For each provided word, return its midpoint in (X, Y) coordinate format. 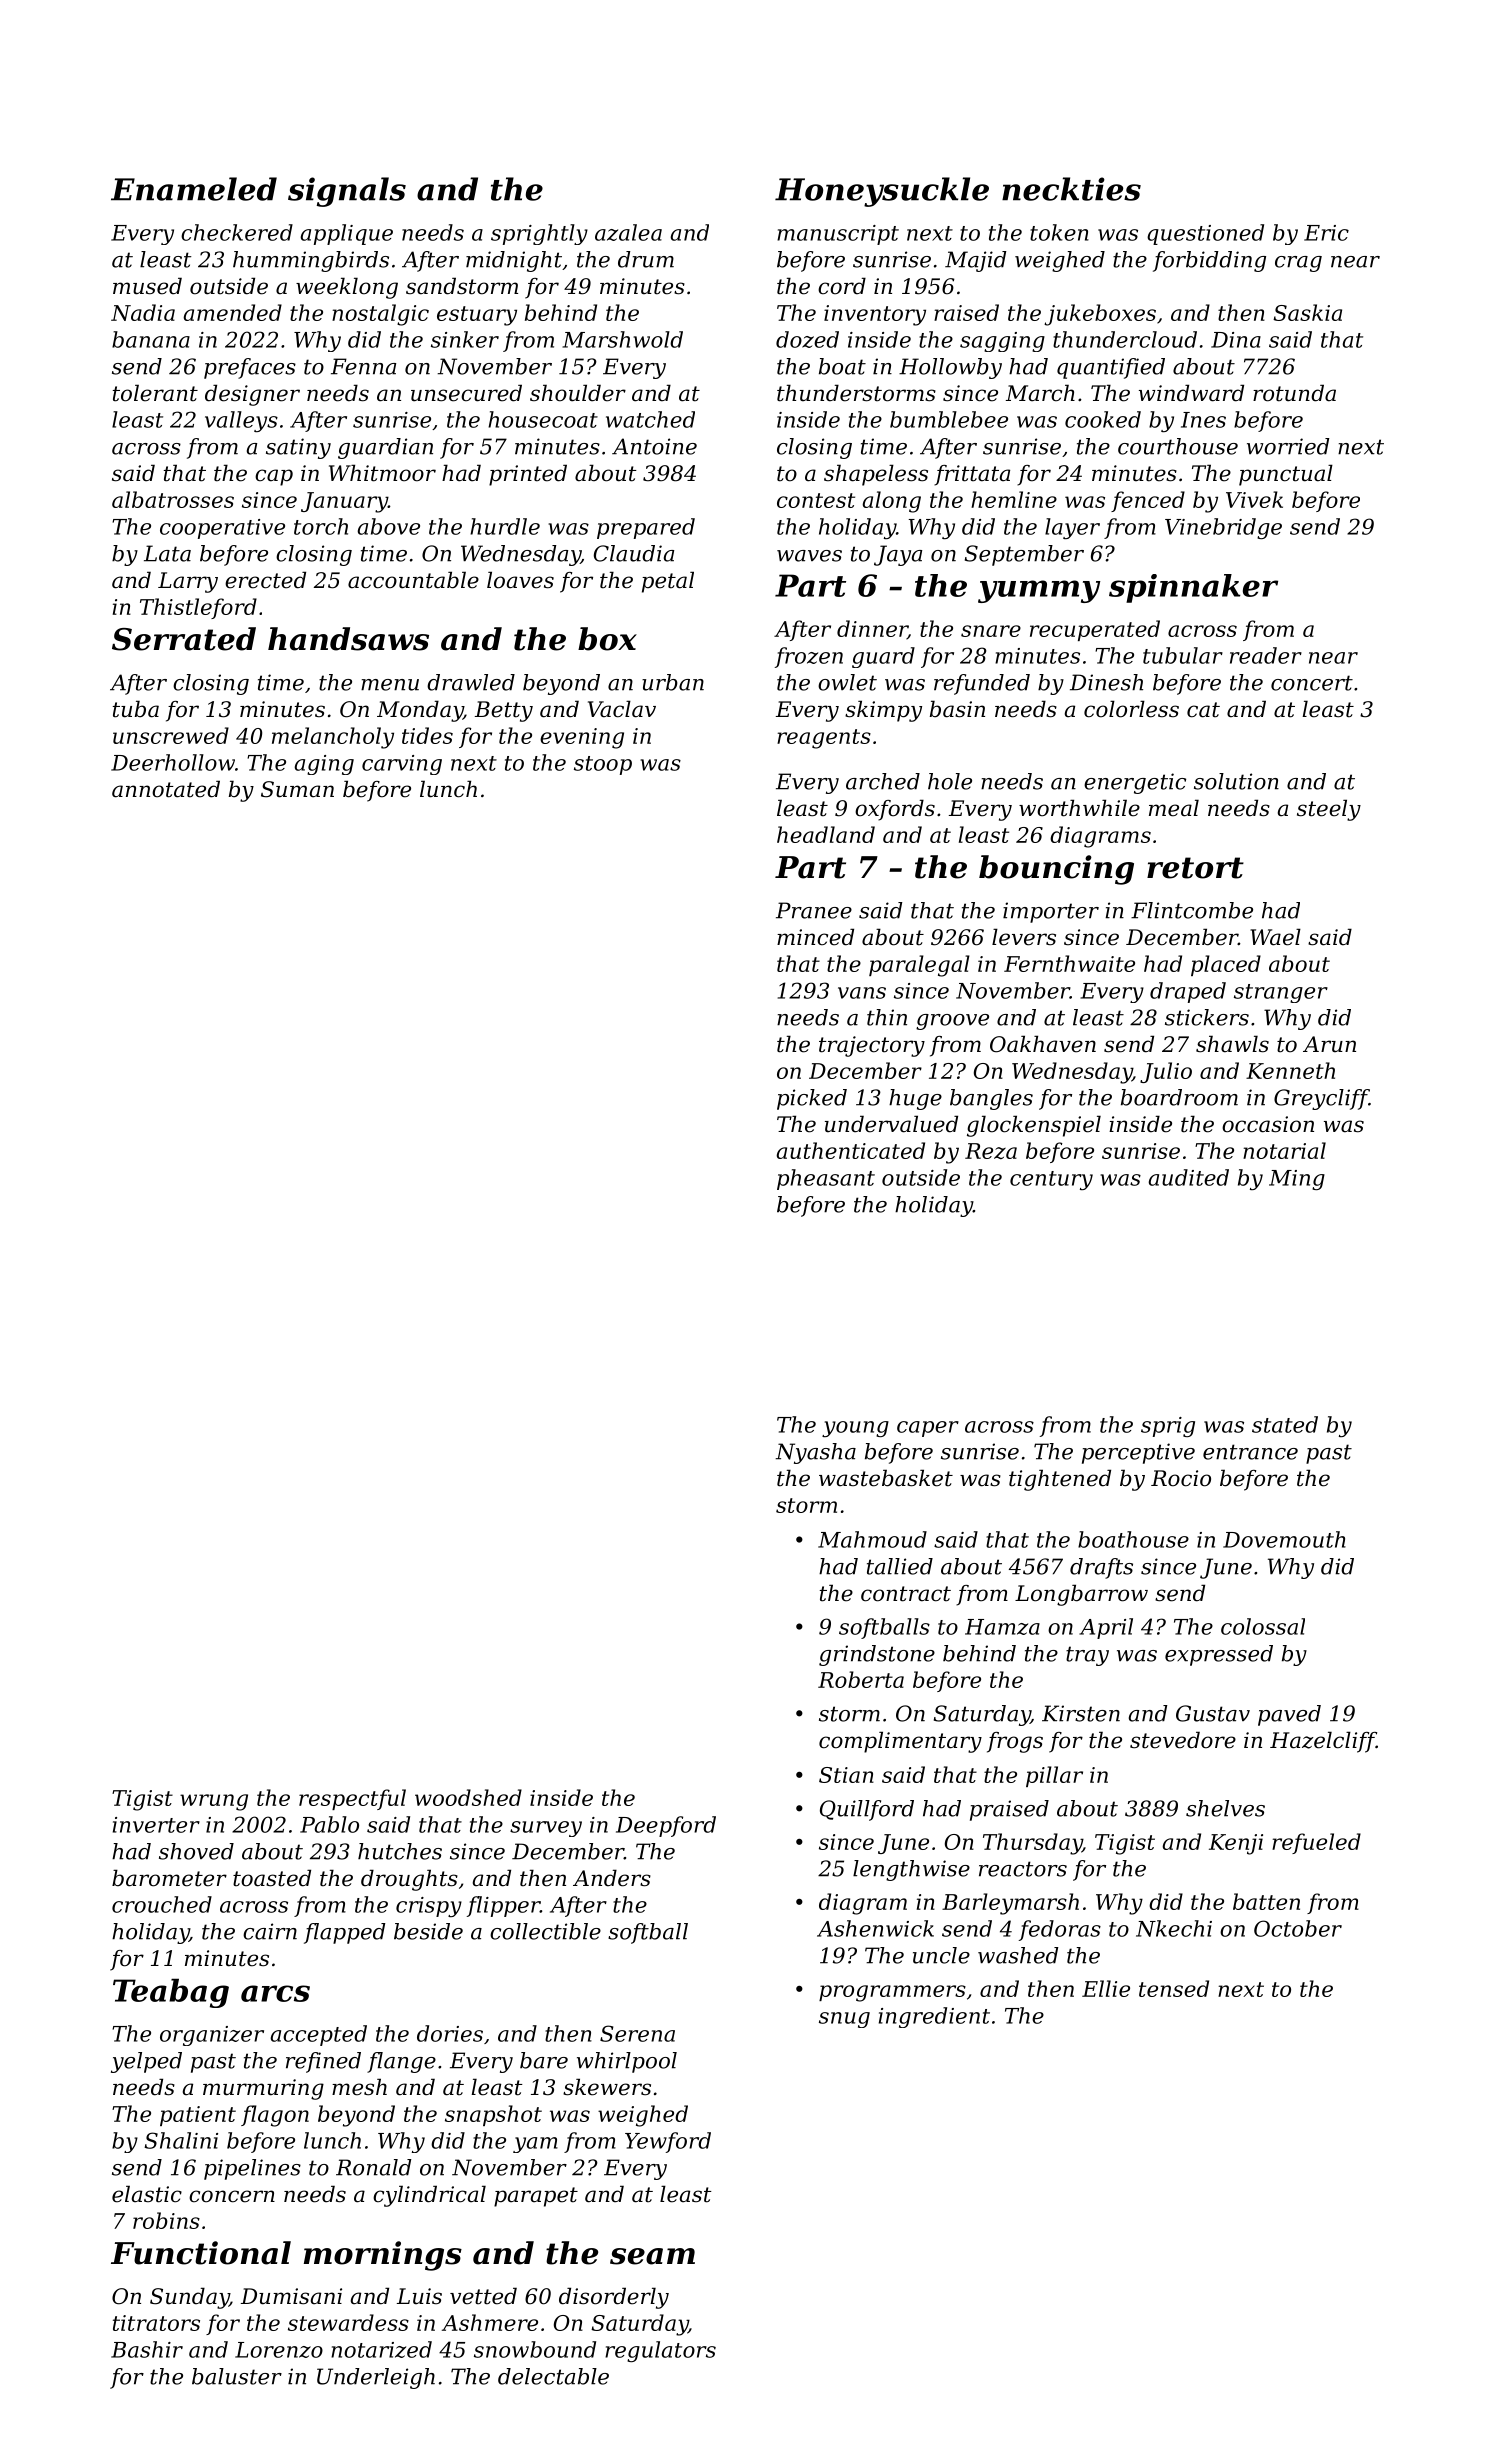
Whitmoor (382, 473)
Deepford (666, 1826)
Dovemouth (1284, 1539)
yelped (146, 2062)
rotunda (1294, 393)
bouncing (1056, 870)
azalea (628, 232)
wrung (214, 1802)
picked (812, 1099)
